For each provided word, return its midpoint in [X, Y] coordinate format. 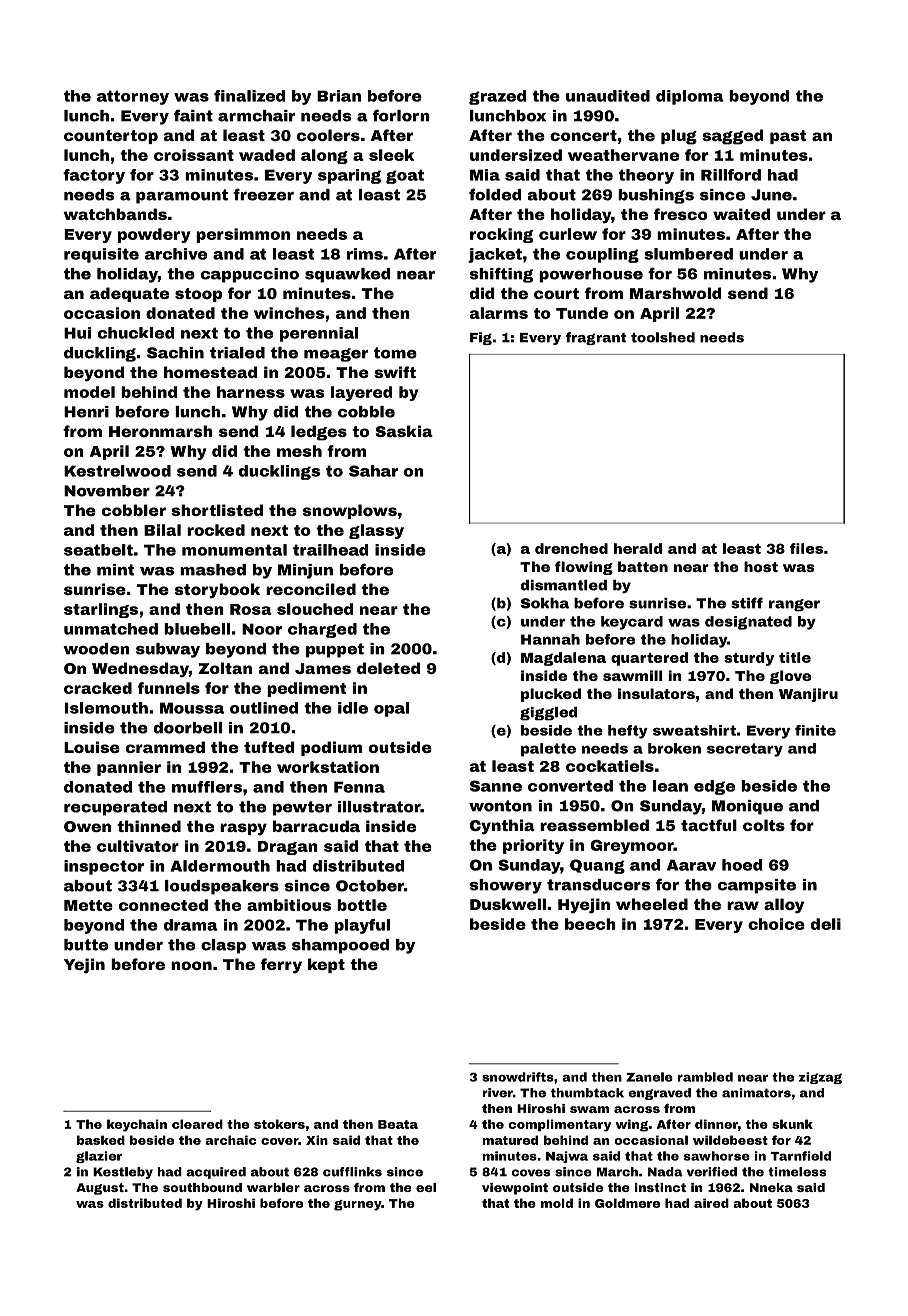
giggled [548, 714]
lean [670, 786]
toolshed [663, 337]
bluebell [197, 629]
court [556, 293]
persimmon [243, 235]
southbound [202, 1187]
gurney [357, 1205]
